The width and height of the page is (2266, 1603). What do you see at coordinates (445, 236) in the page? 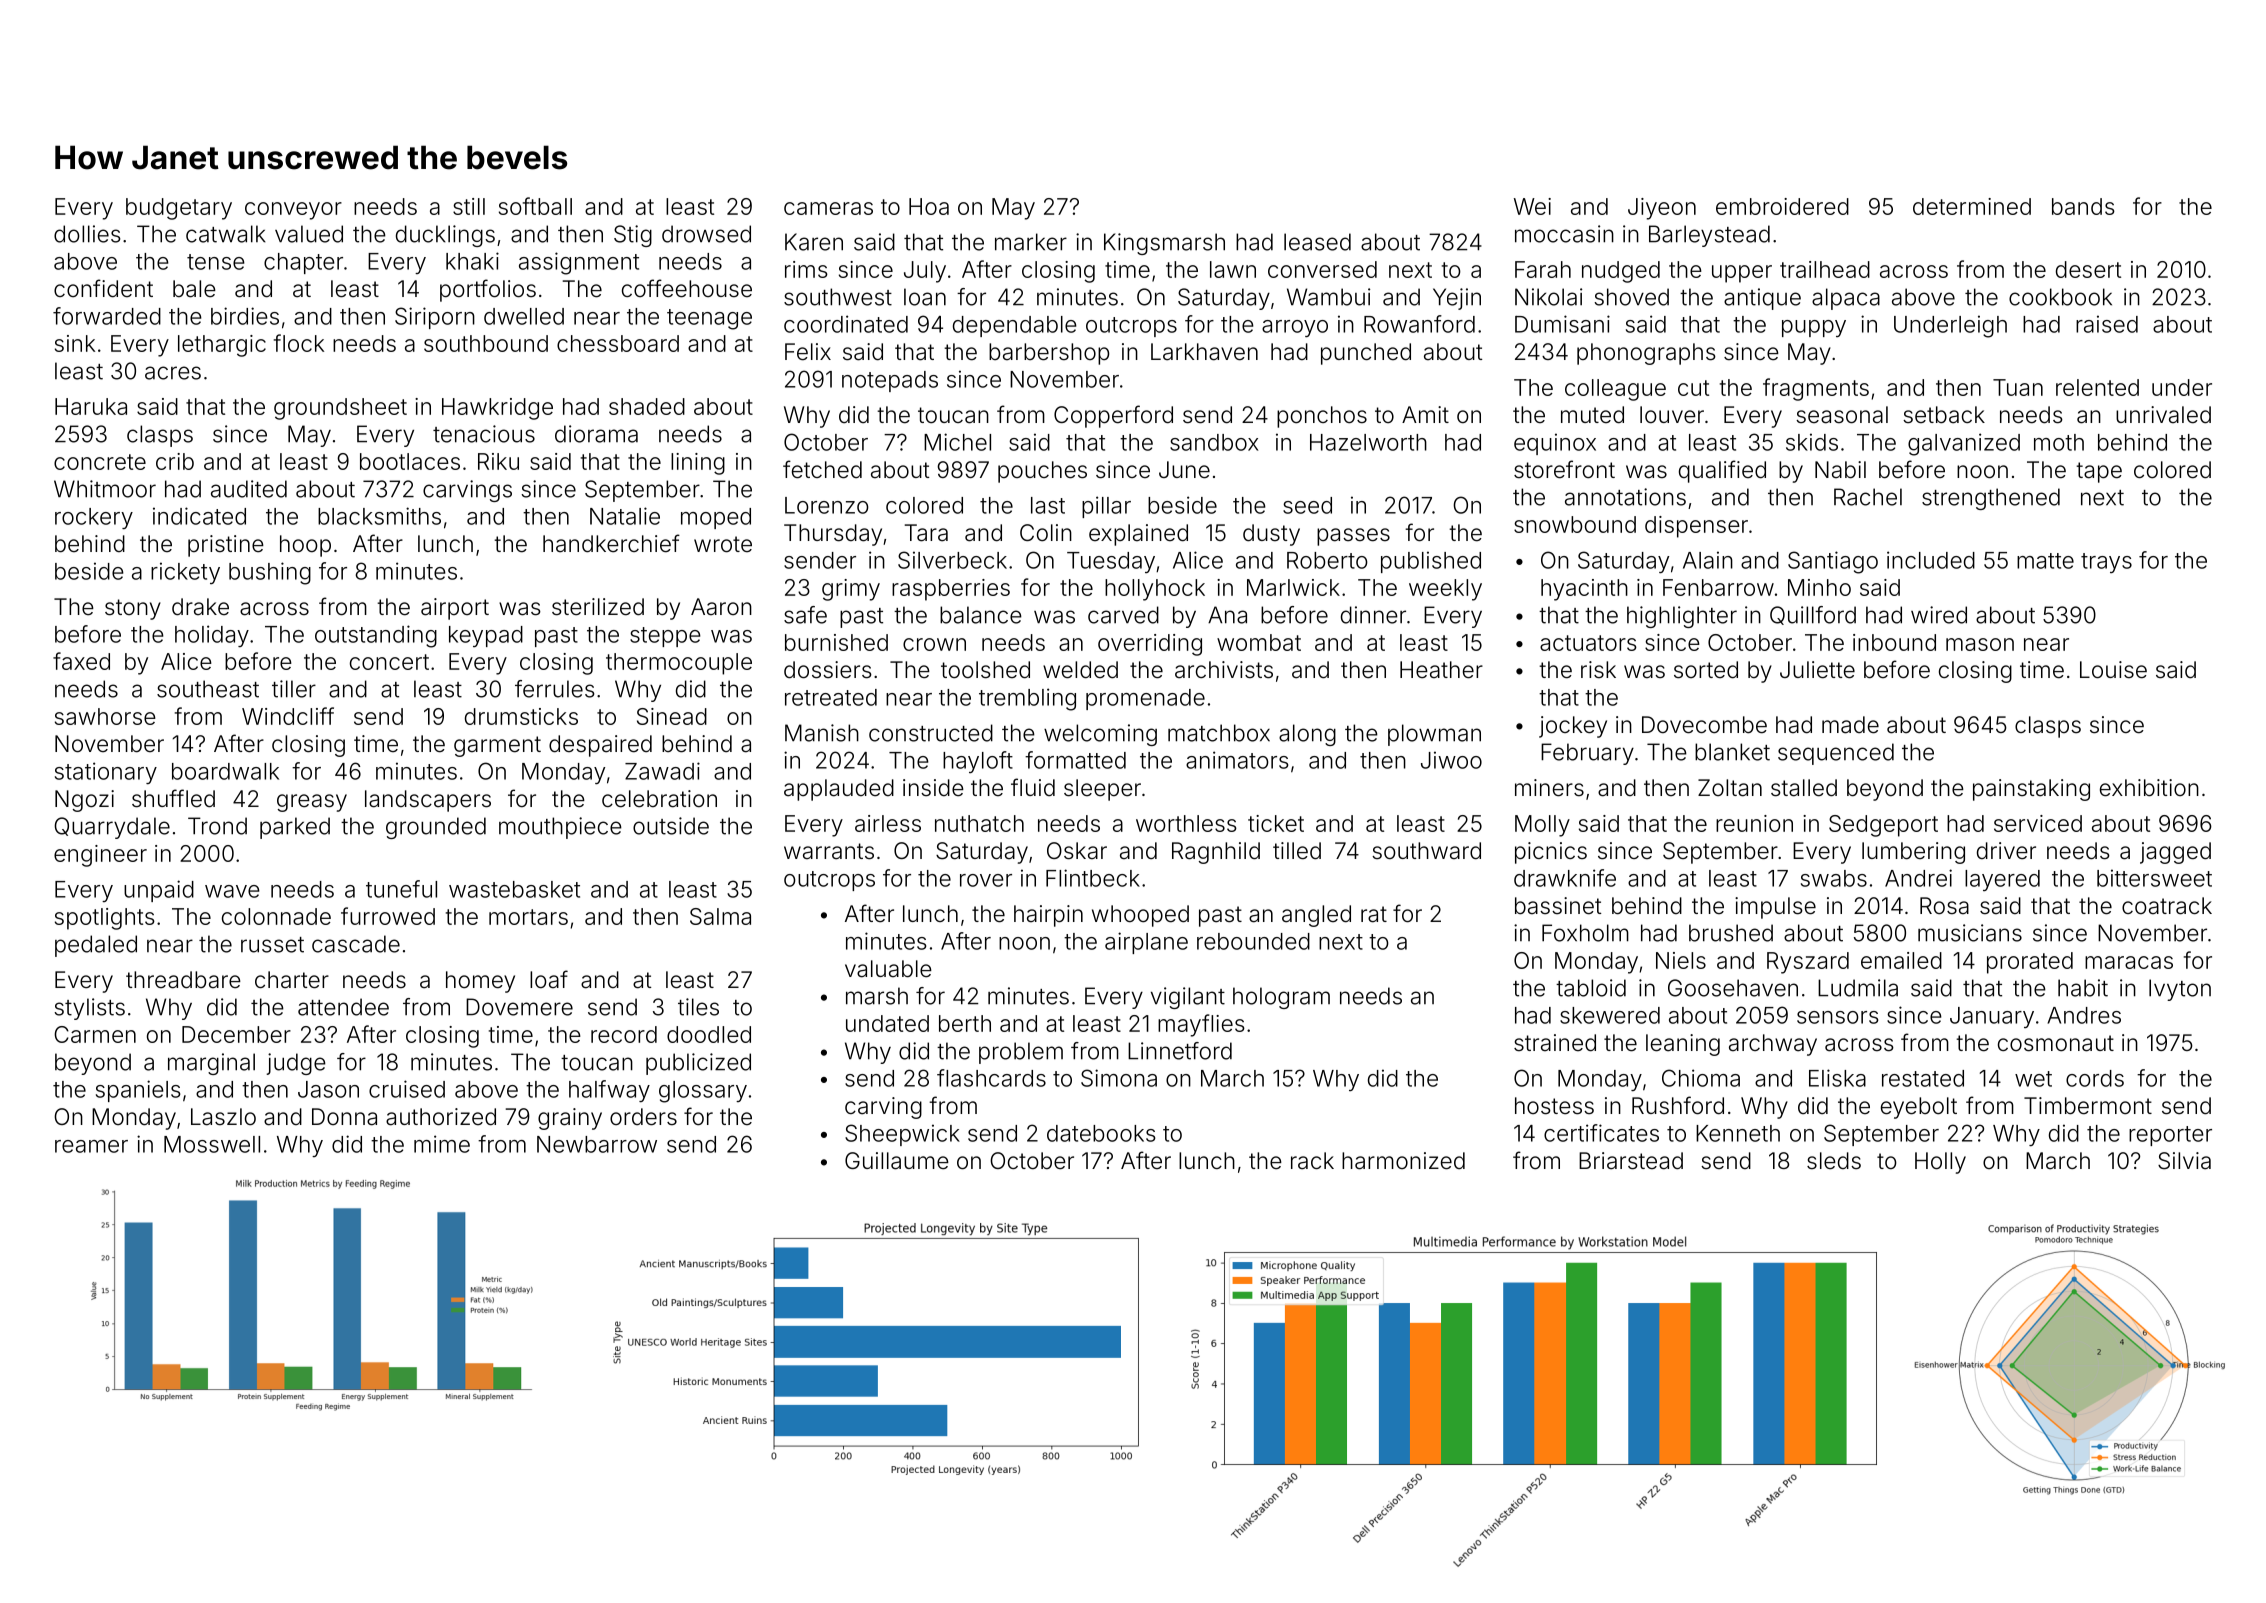
I see `ducklings` at bounding box center [445, 236].
